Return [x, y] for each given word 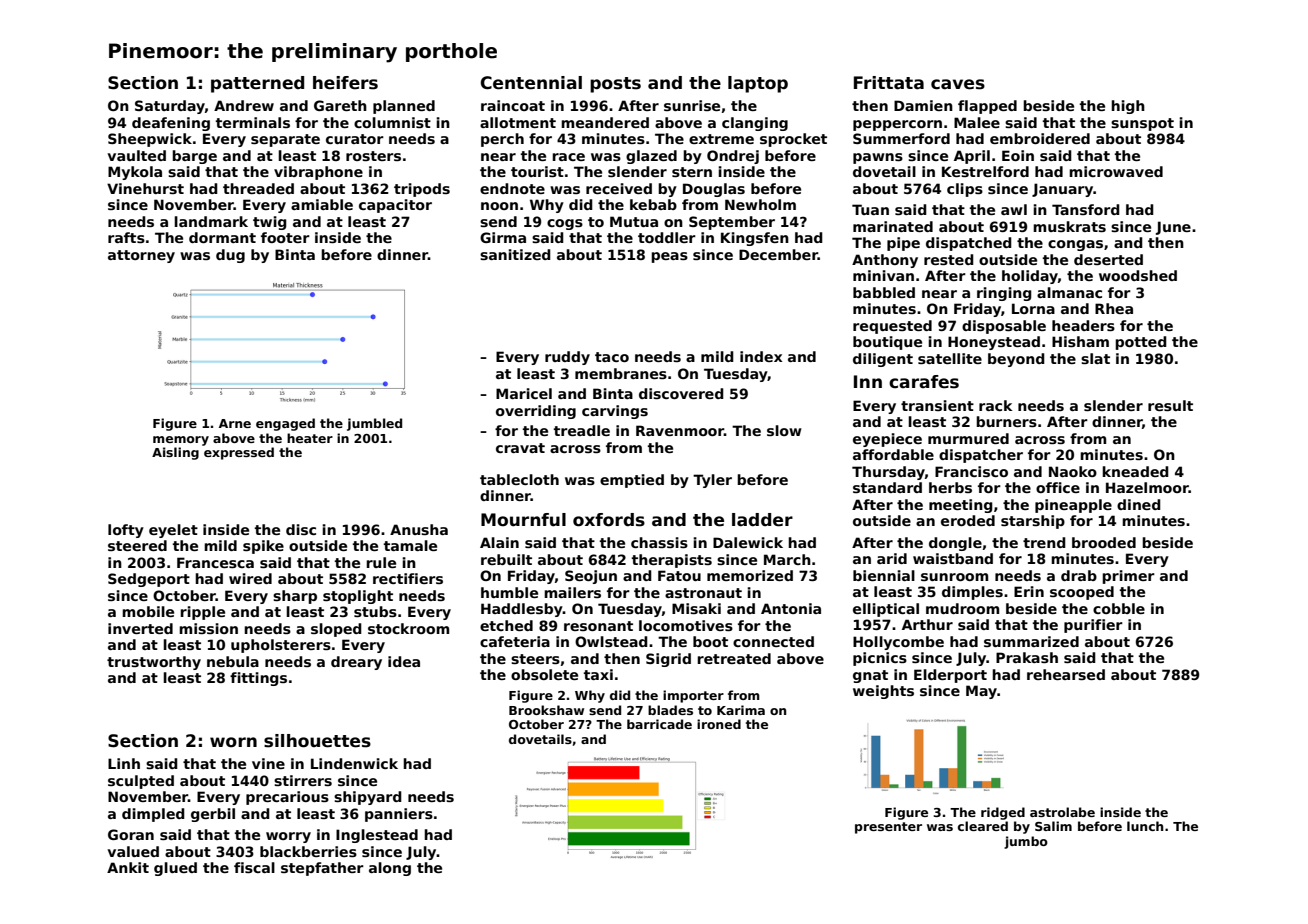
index [761, 356]
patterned [257, 84]
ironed [719, 724]
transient [937, 405]
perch [502, 140]
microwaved [1116, 171]
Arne [235, 423]
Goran [131, 834]
